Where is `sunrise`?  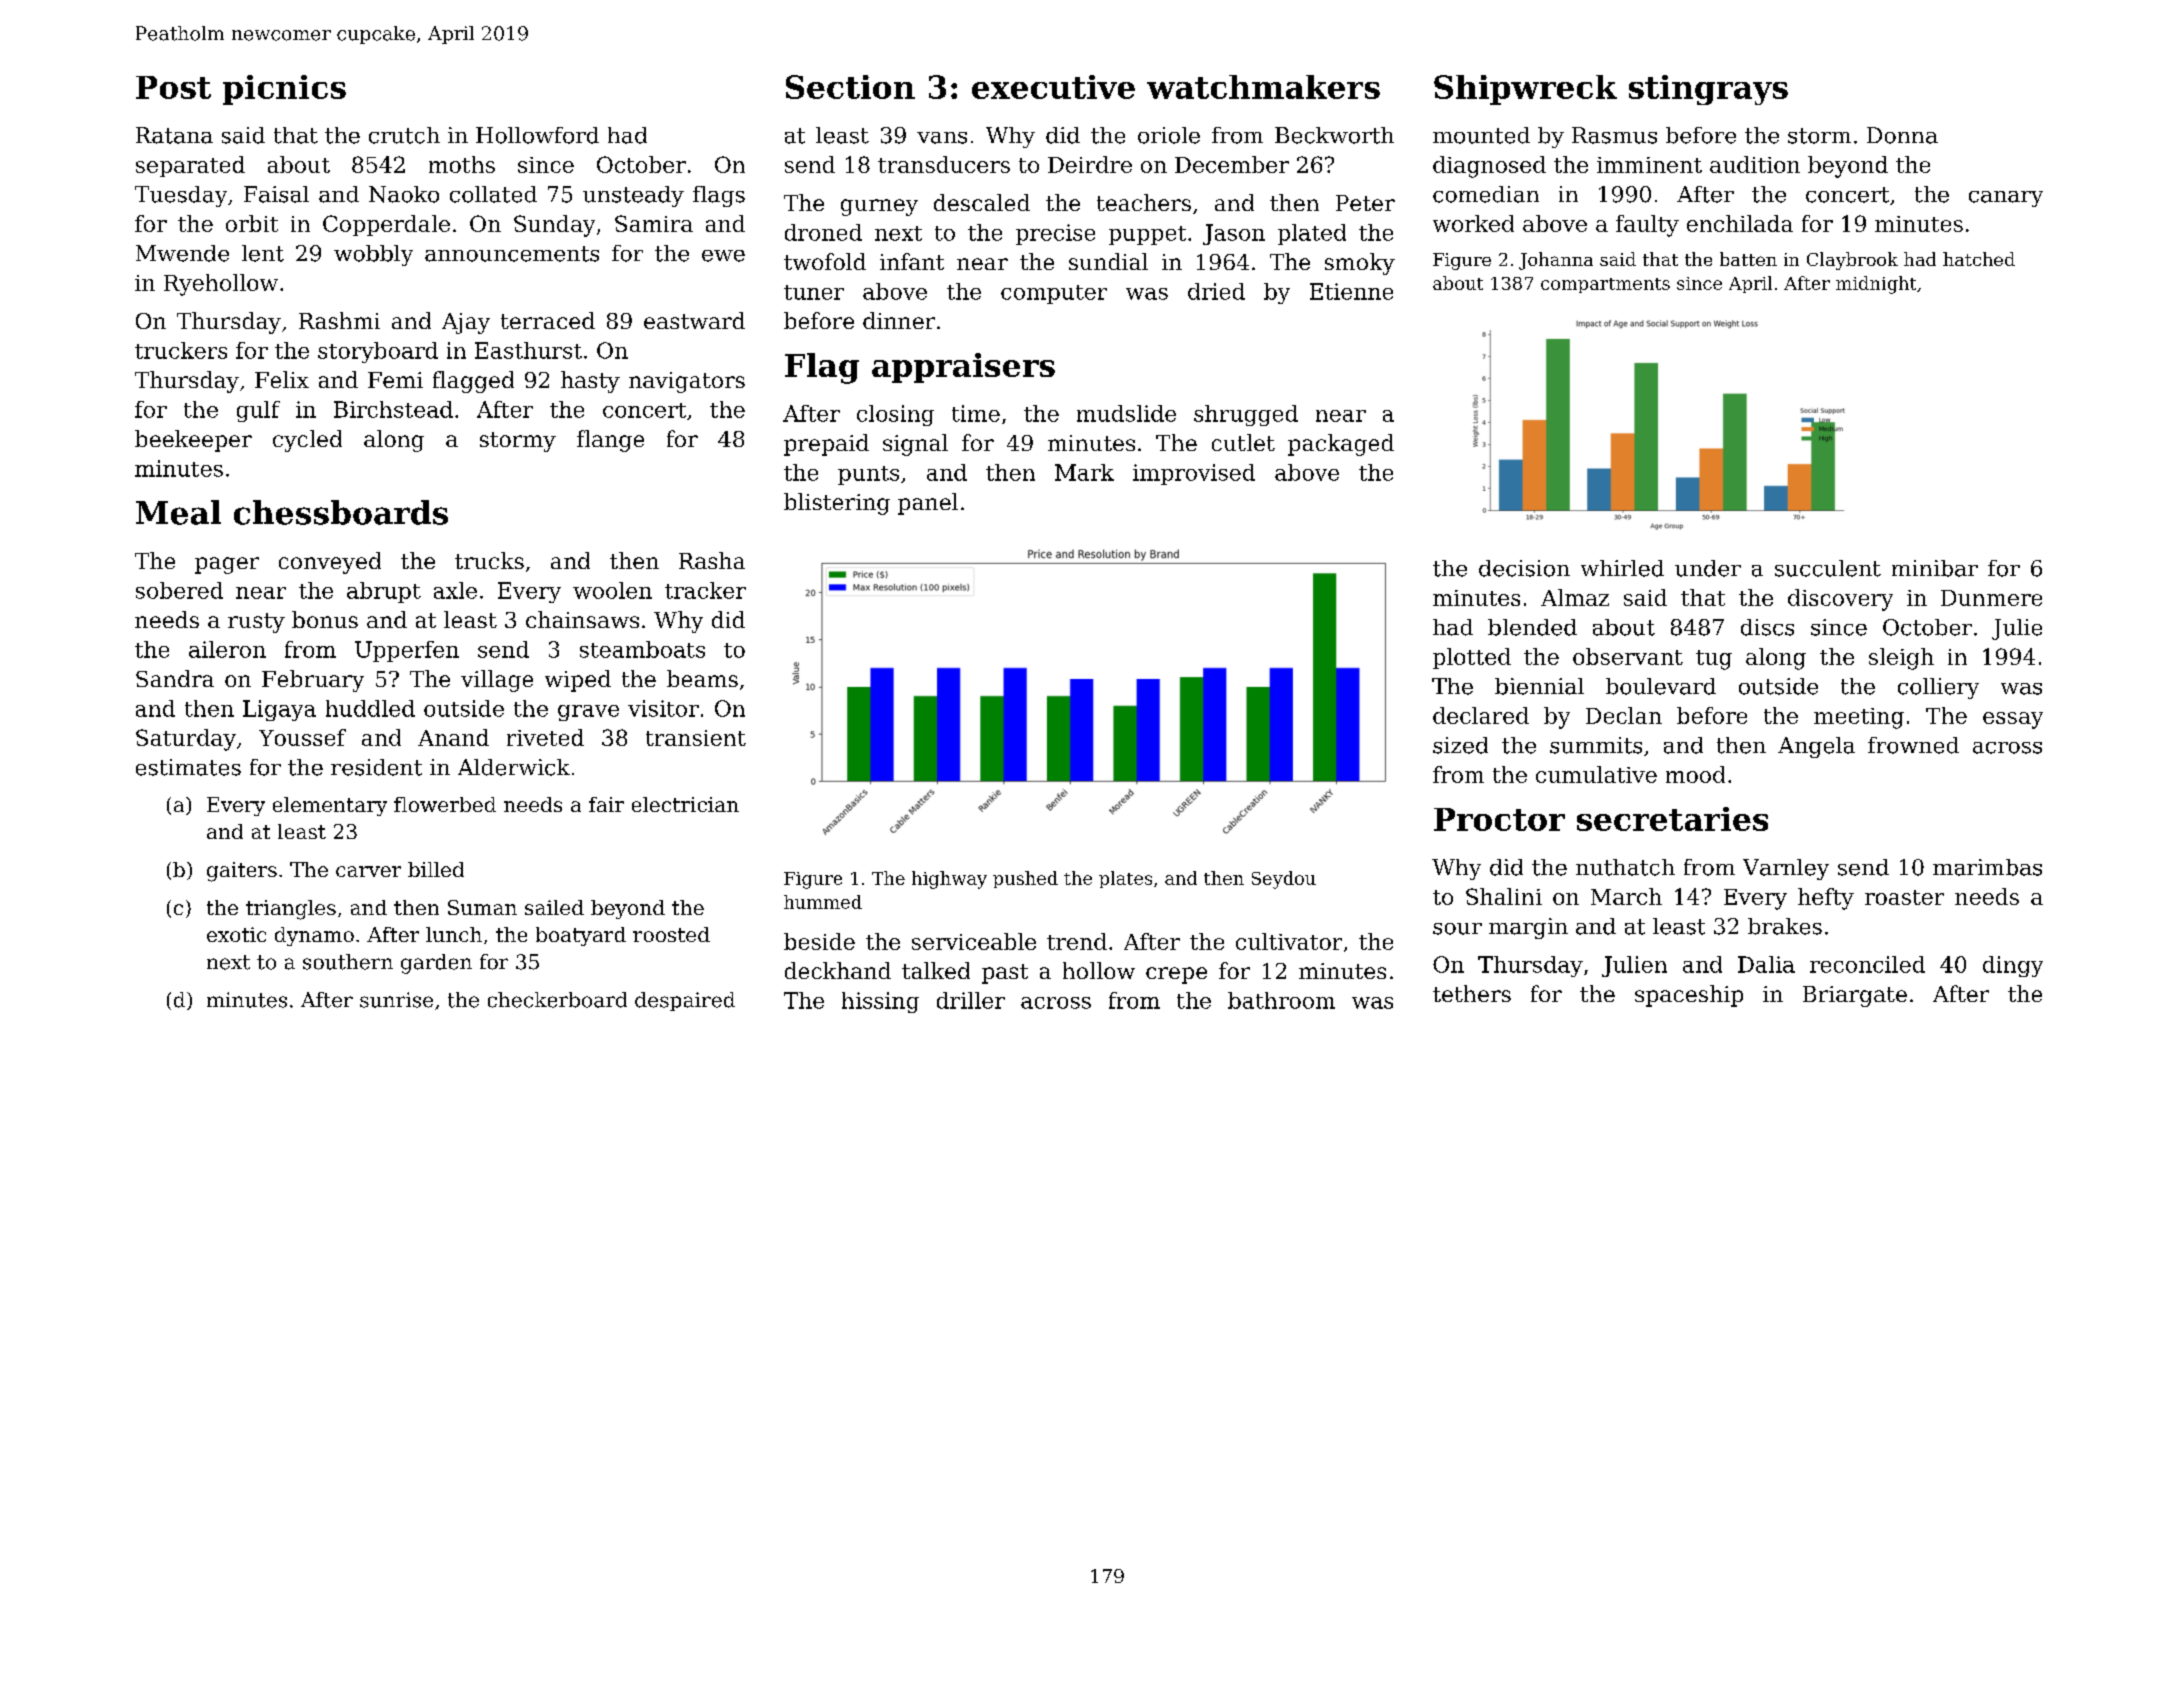
sunrise is located at coordinates (396, 1000).
